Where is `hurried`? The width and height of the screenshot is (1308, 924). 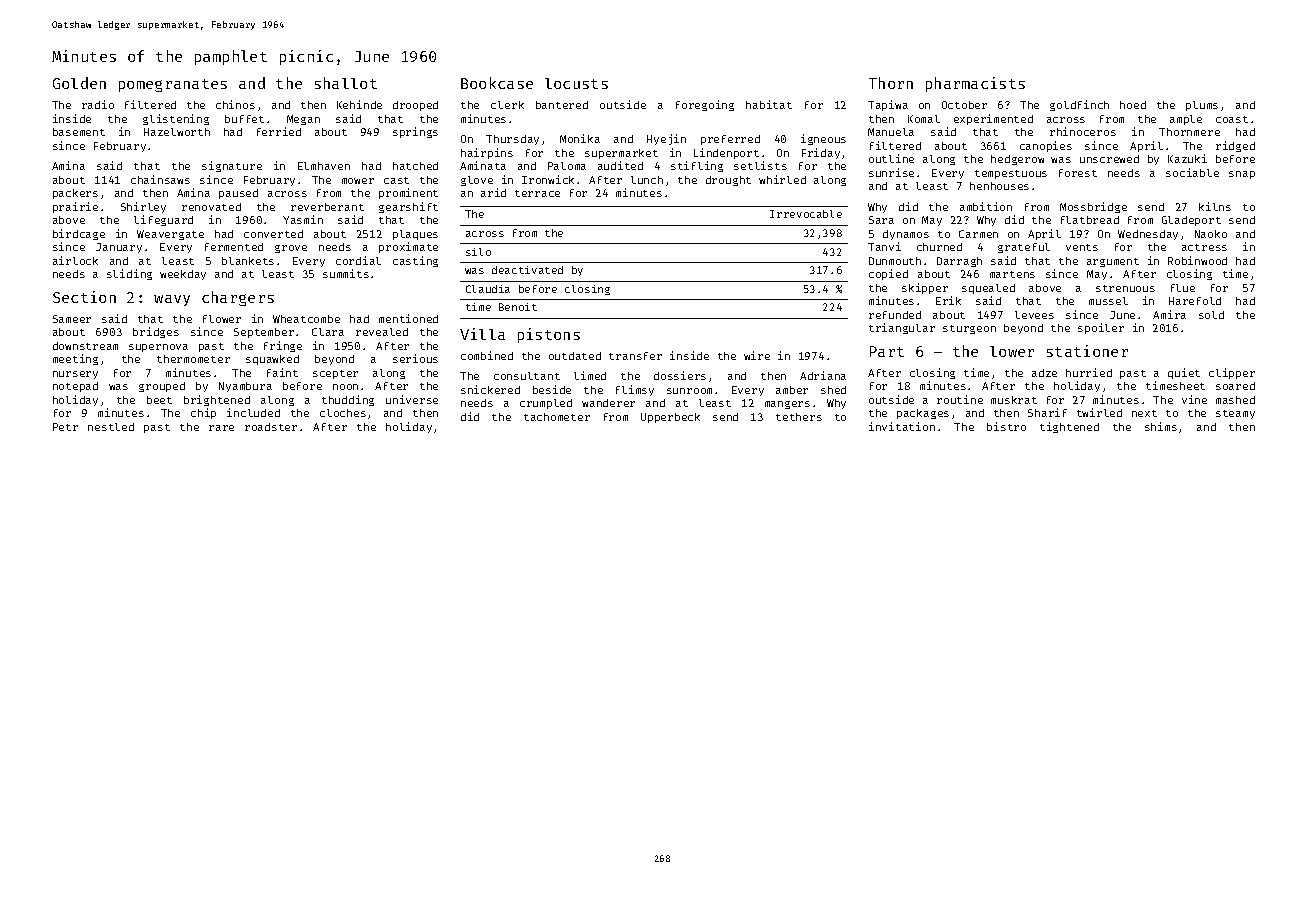 hurried is located at coordinates (1089, 372).
